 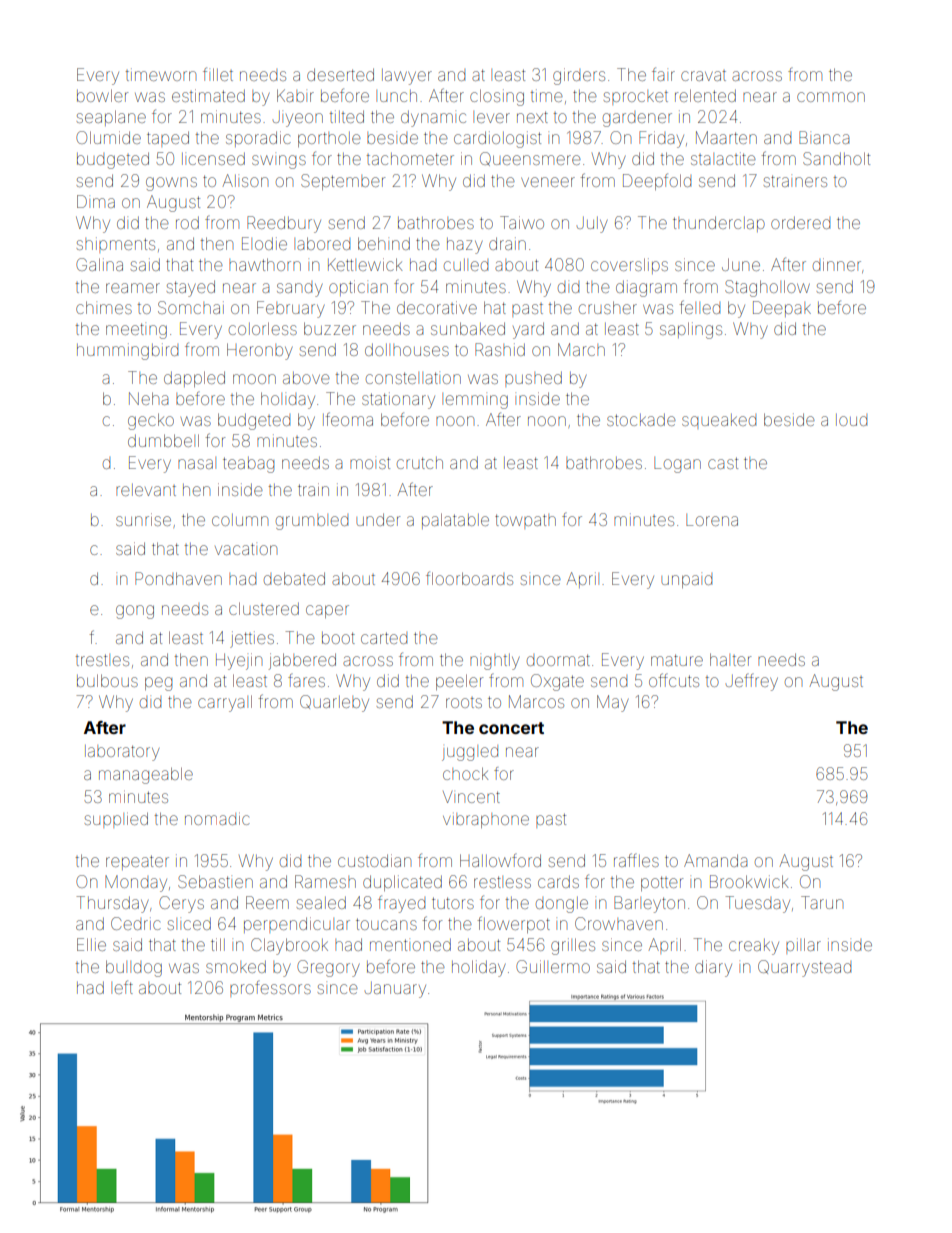 What do you see at coordinates (218, 74) in the document?
I see `fillet` at bounding box center [218, 74].
